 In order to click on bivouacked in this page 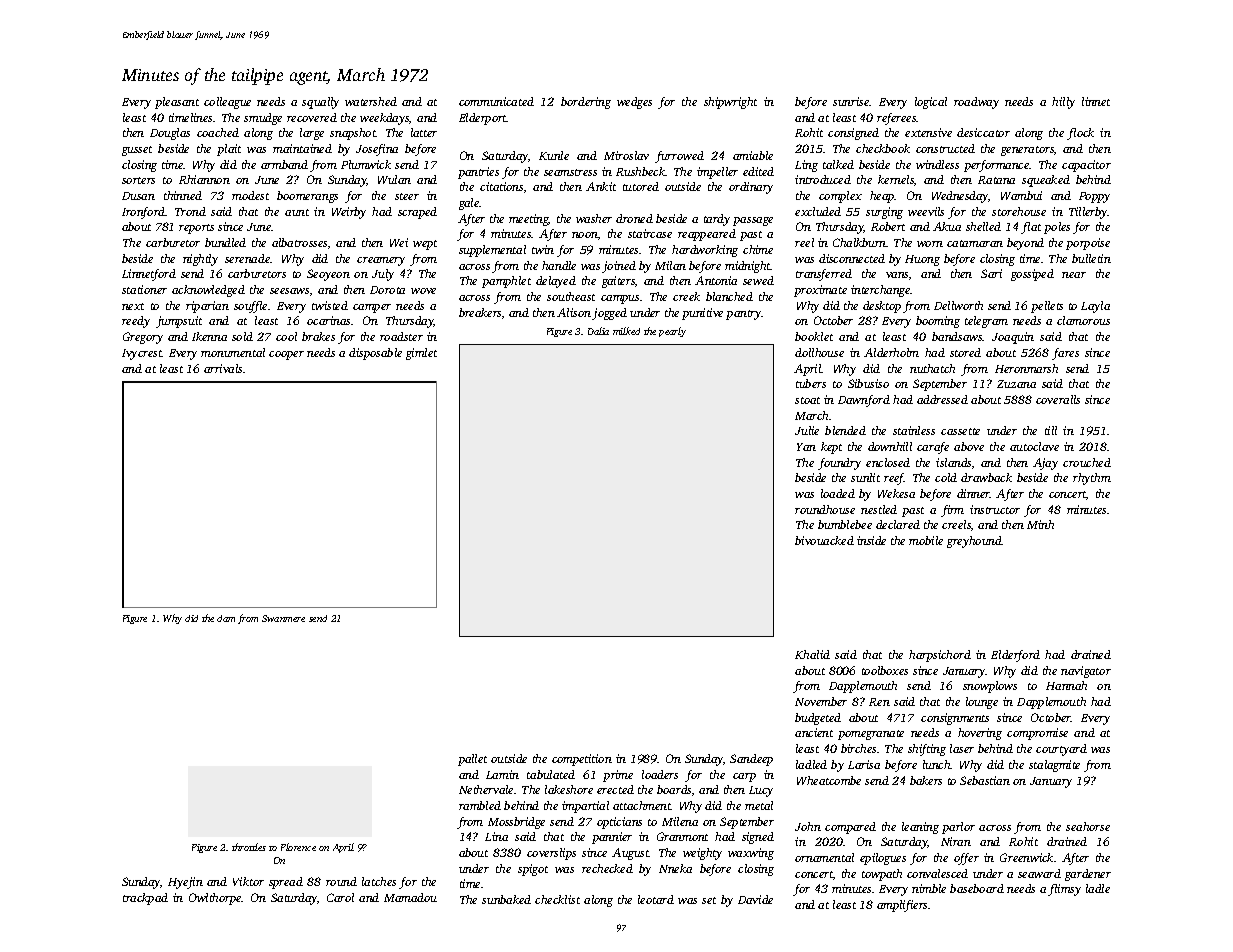, I will do `click(824, 540)`.
